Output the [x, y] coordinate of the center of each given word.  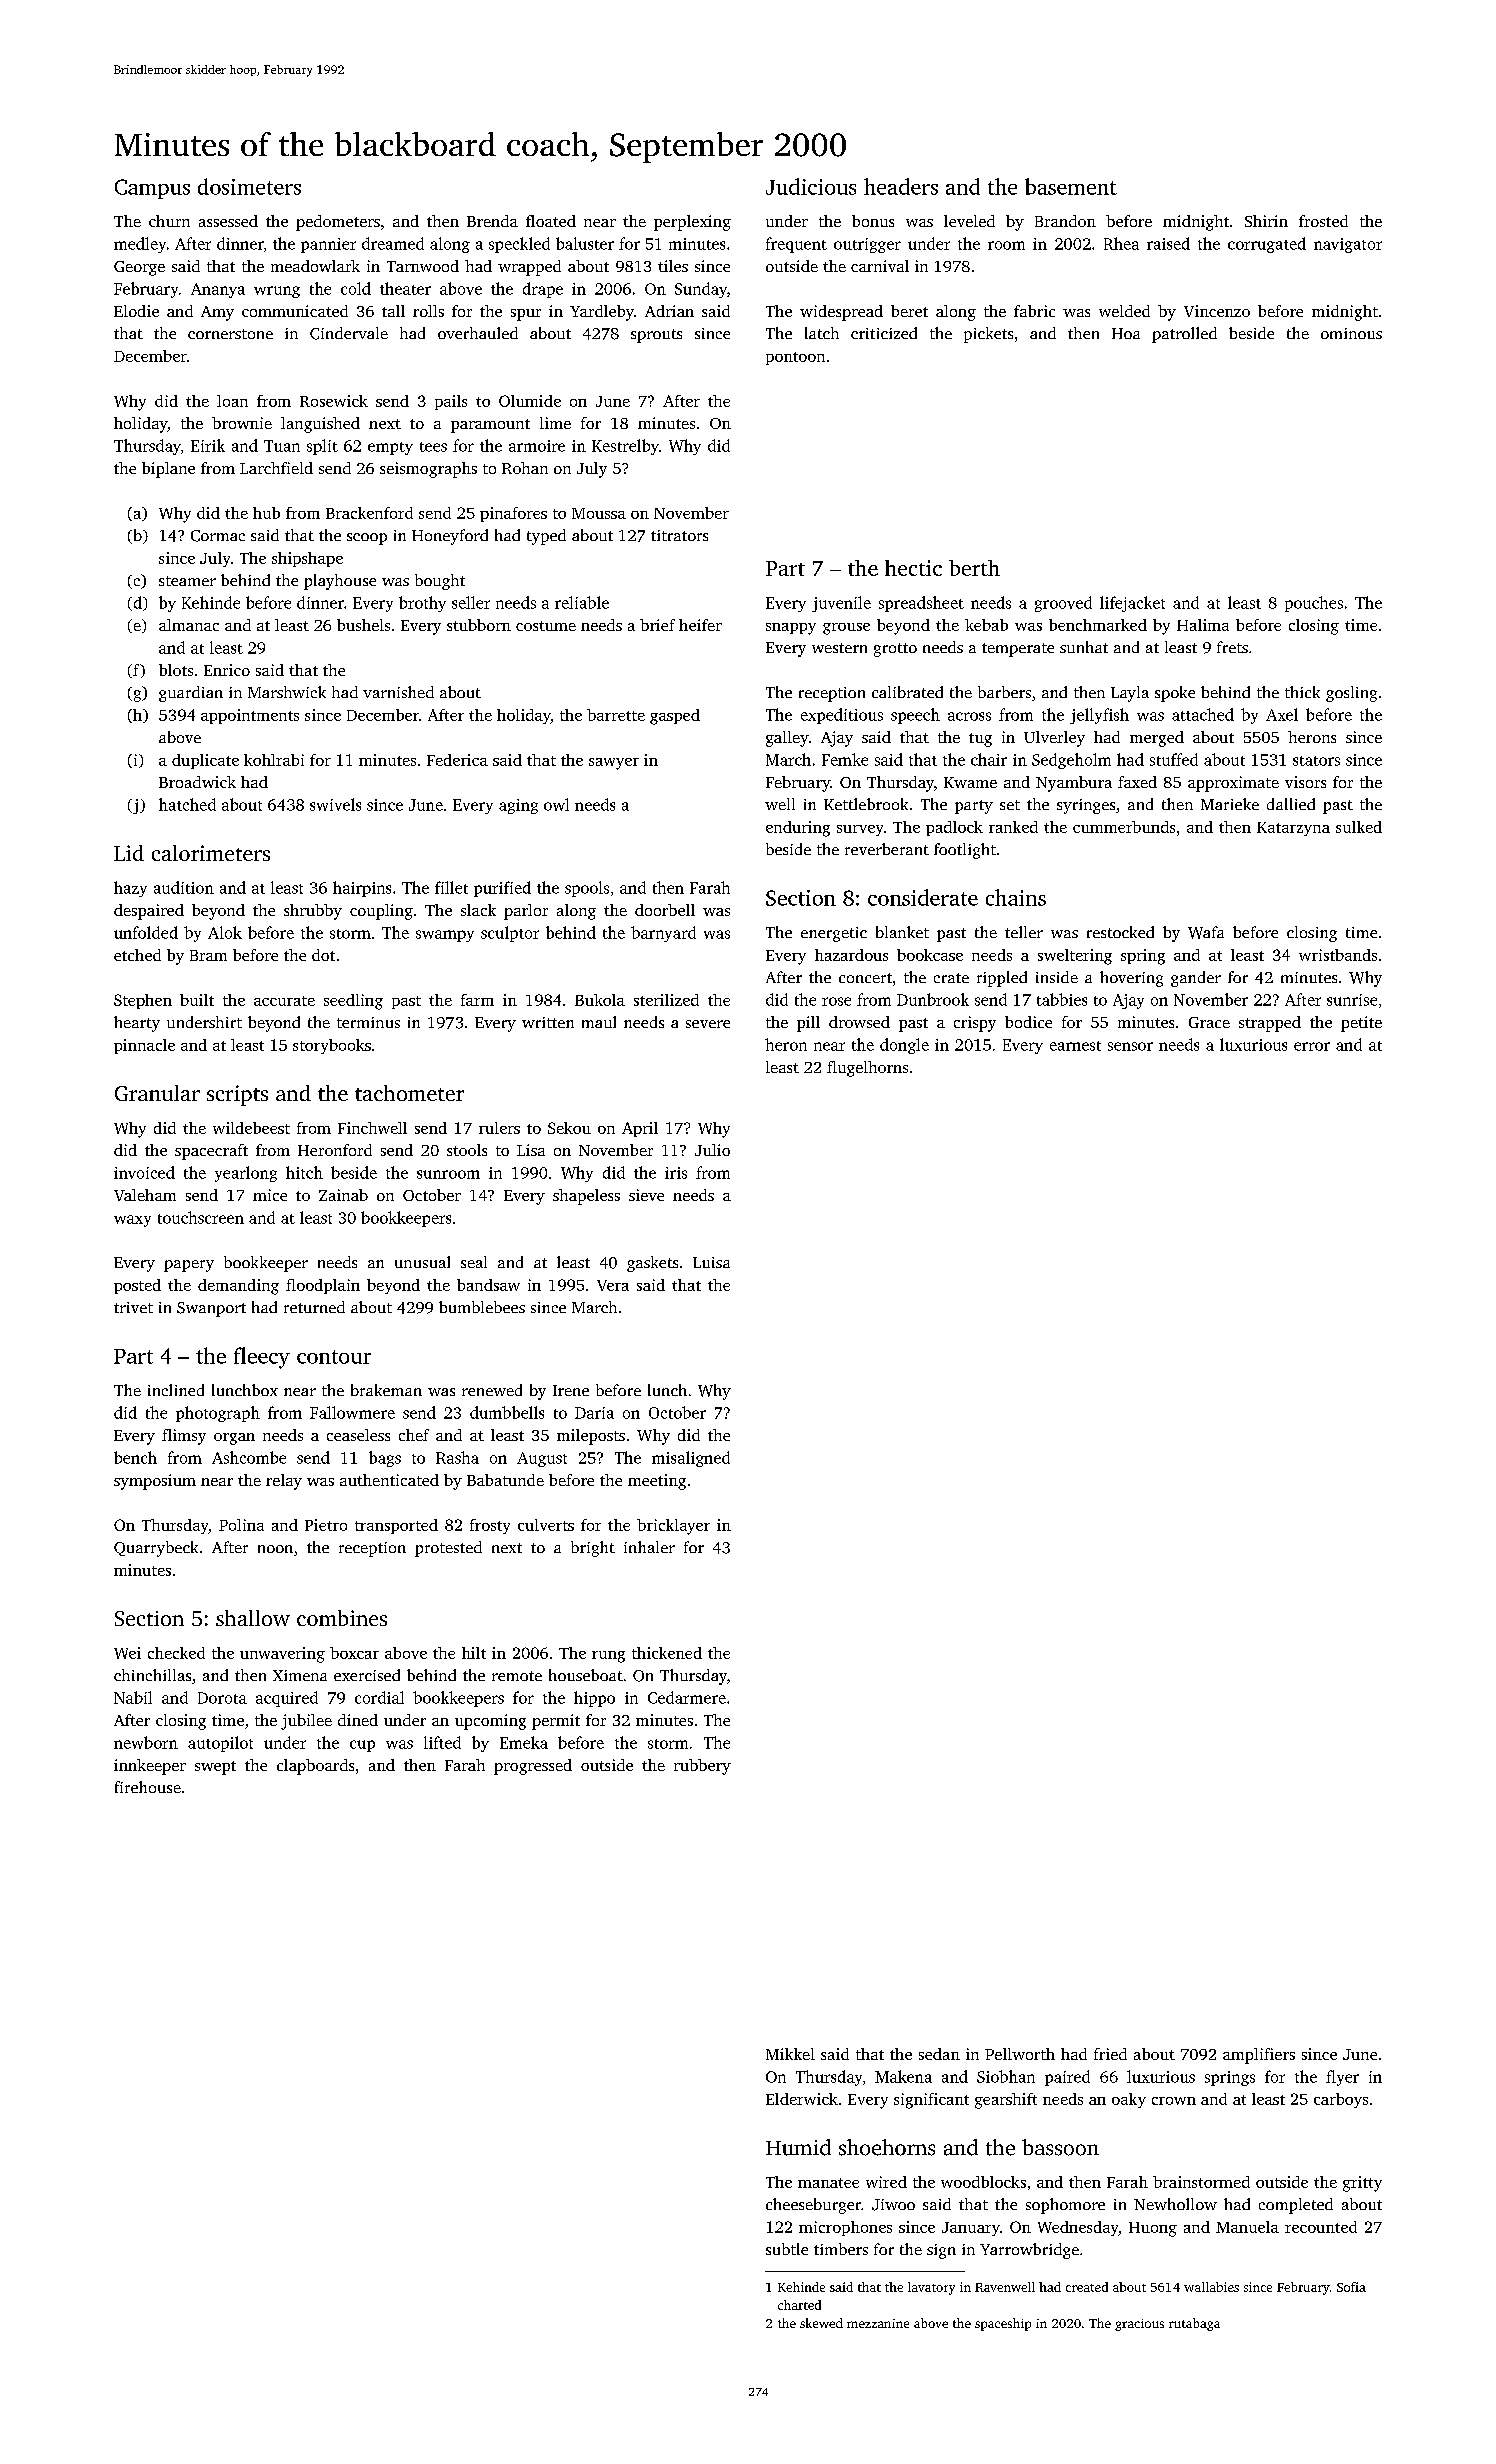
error [1312, 1046]
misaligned [691, 1459]
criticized [884, 333]
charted [799, 2305]
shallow [253, 1618]
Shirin [1266, 221]
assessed [228, 221]
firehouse [148, 1787]
